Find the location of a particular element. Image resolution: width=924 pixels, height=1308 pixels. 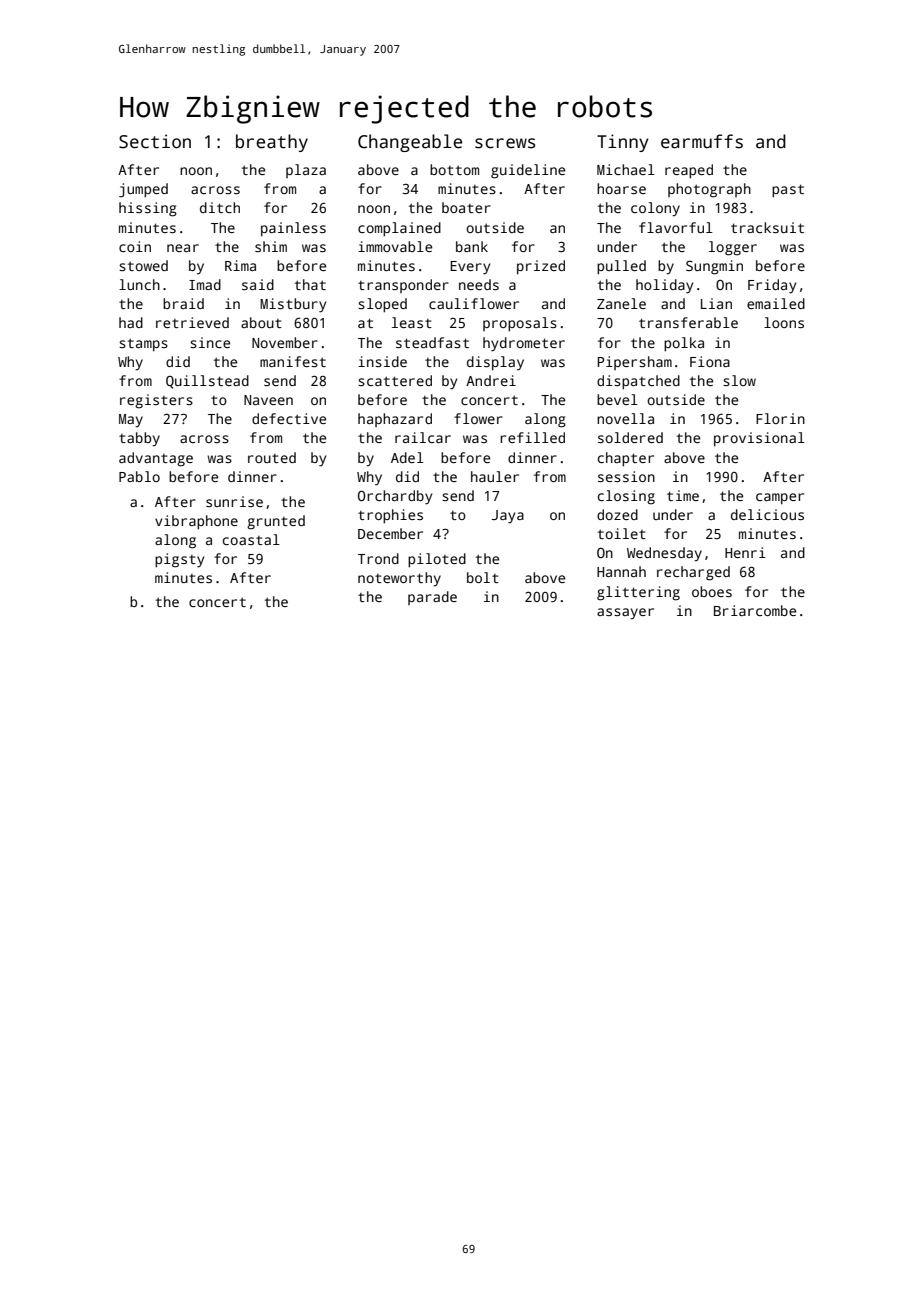

pigsty is located at coordinates (179, 560).
